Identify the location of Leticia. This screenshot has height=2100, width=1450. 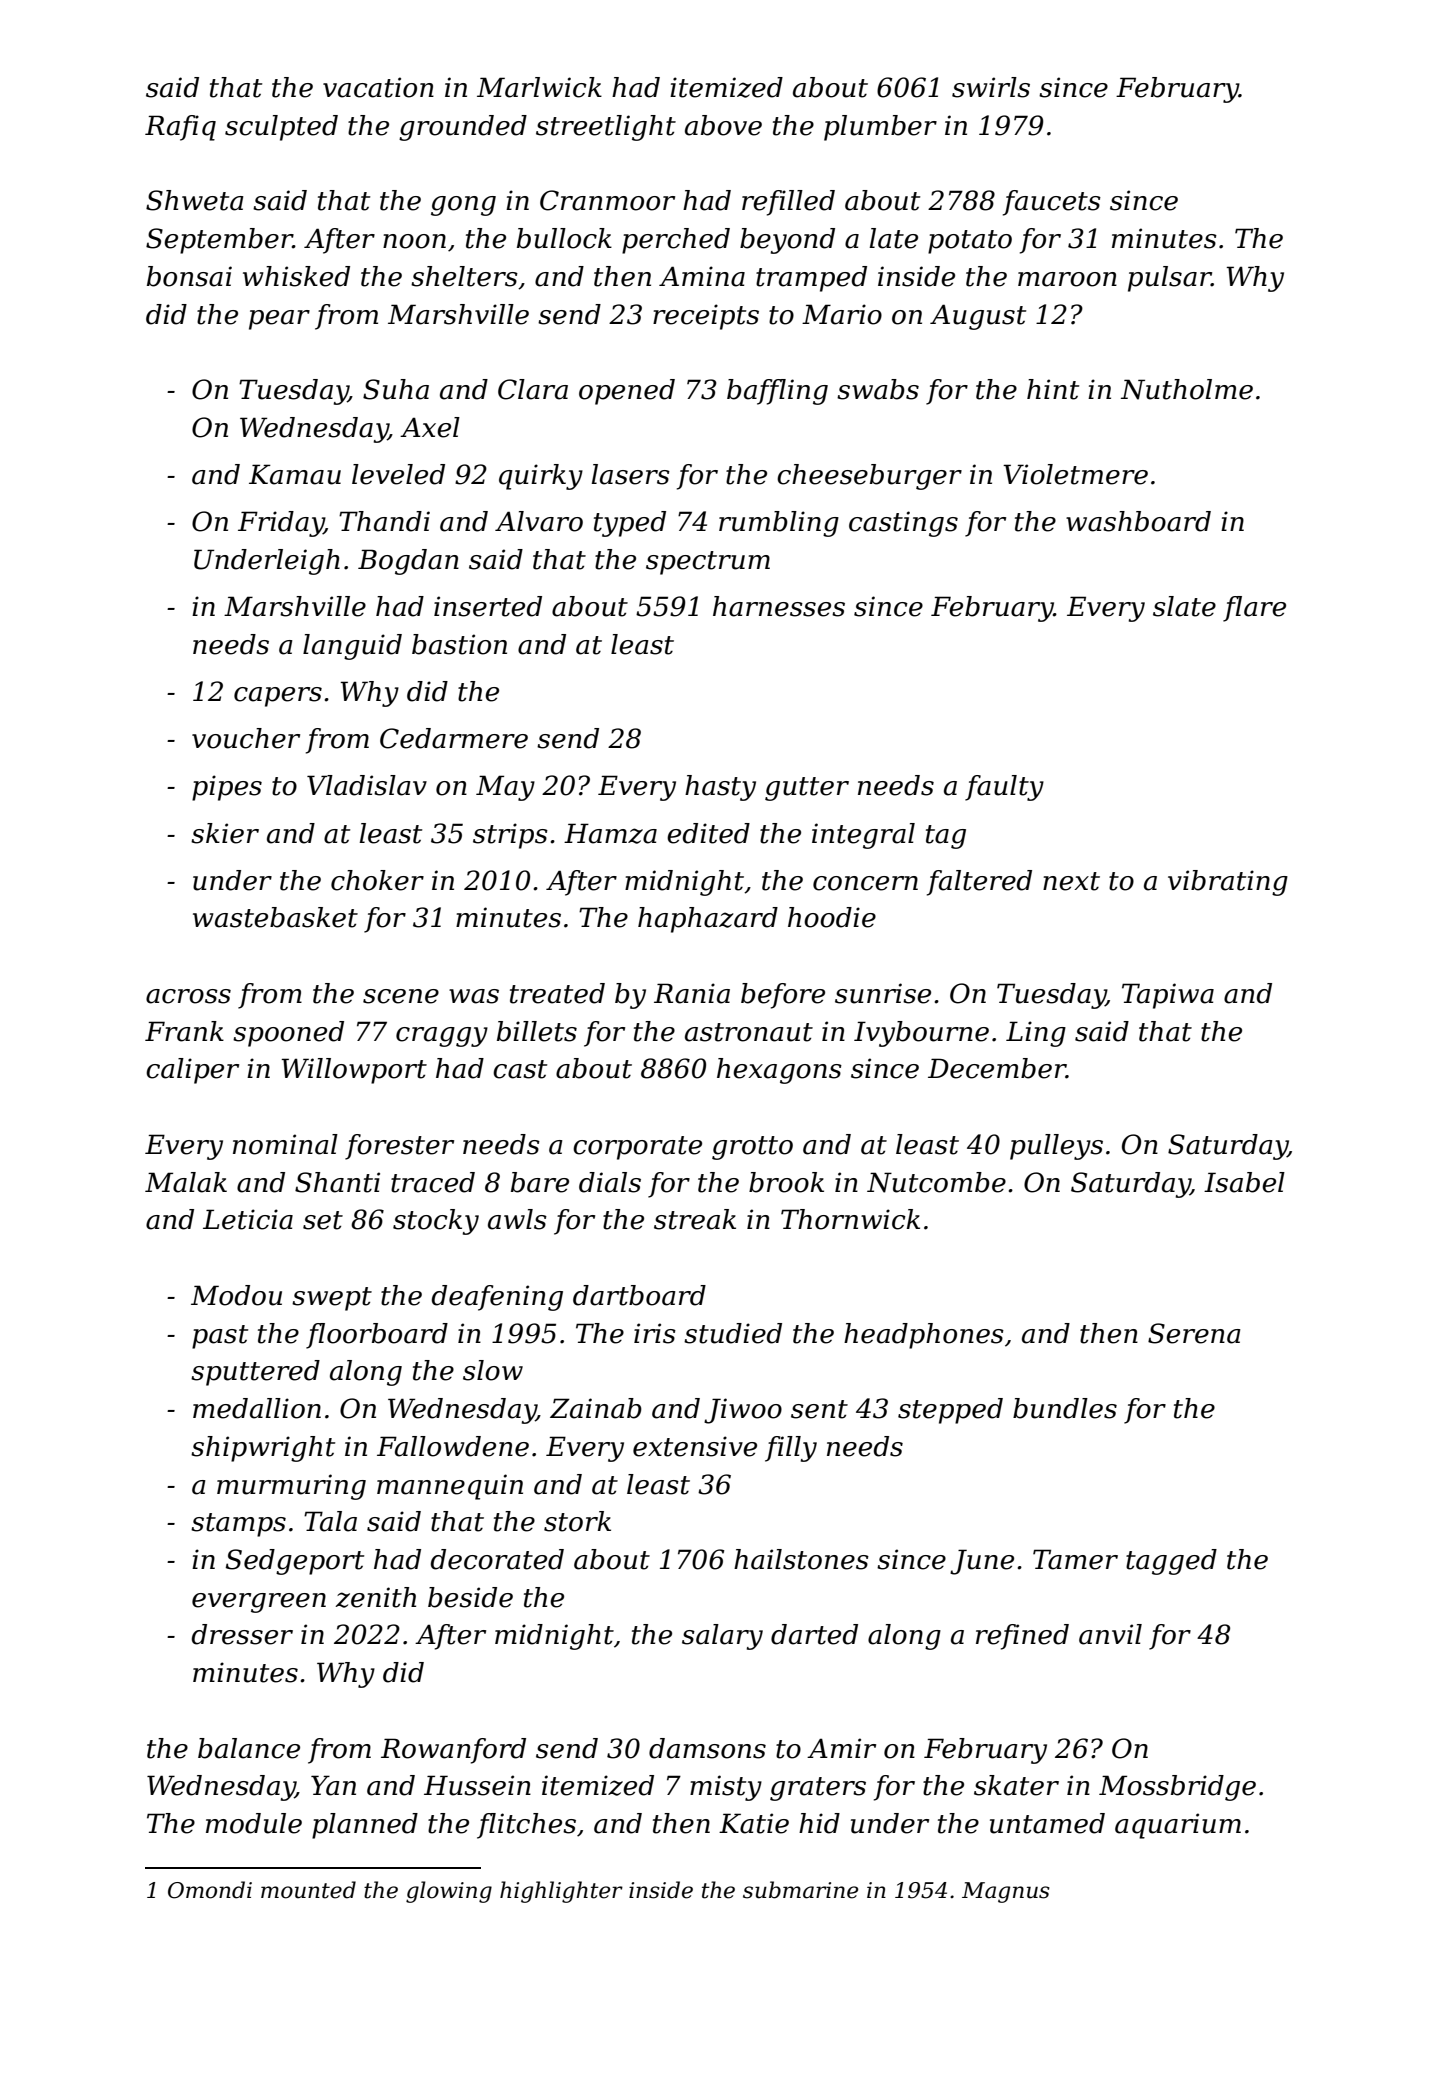
(248, 1219).
